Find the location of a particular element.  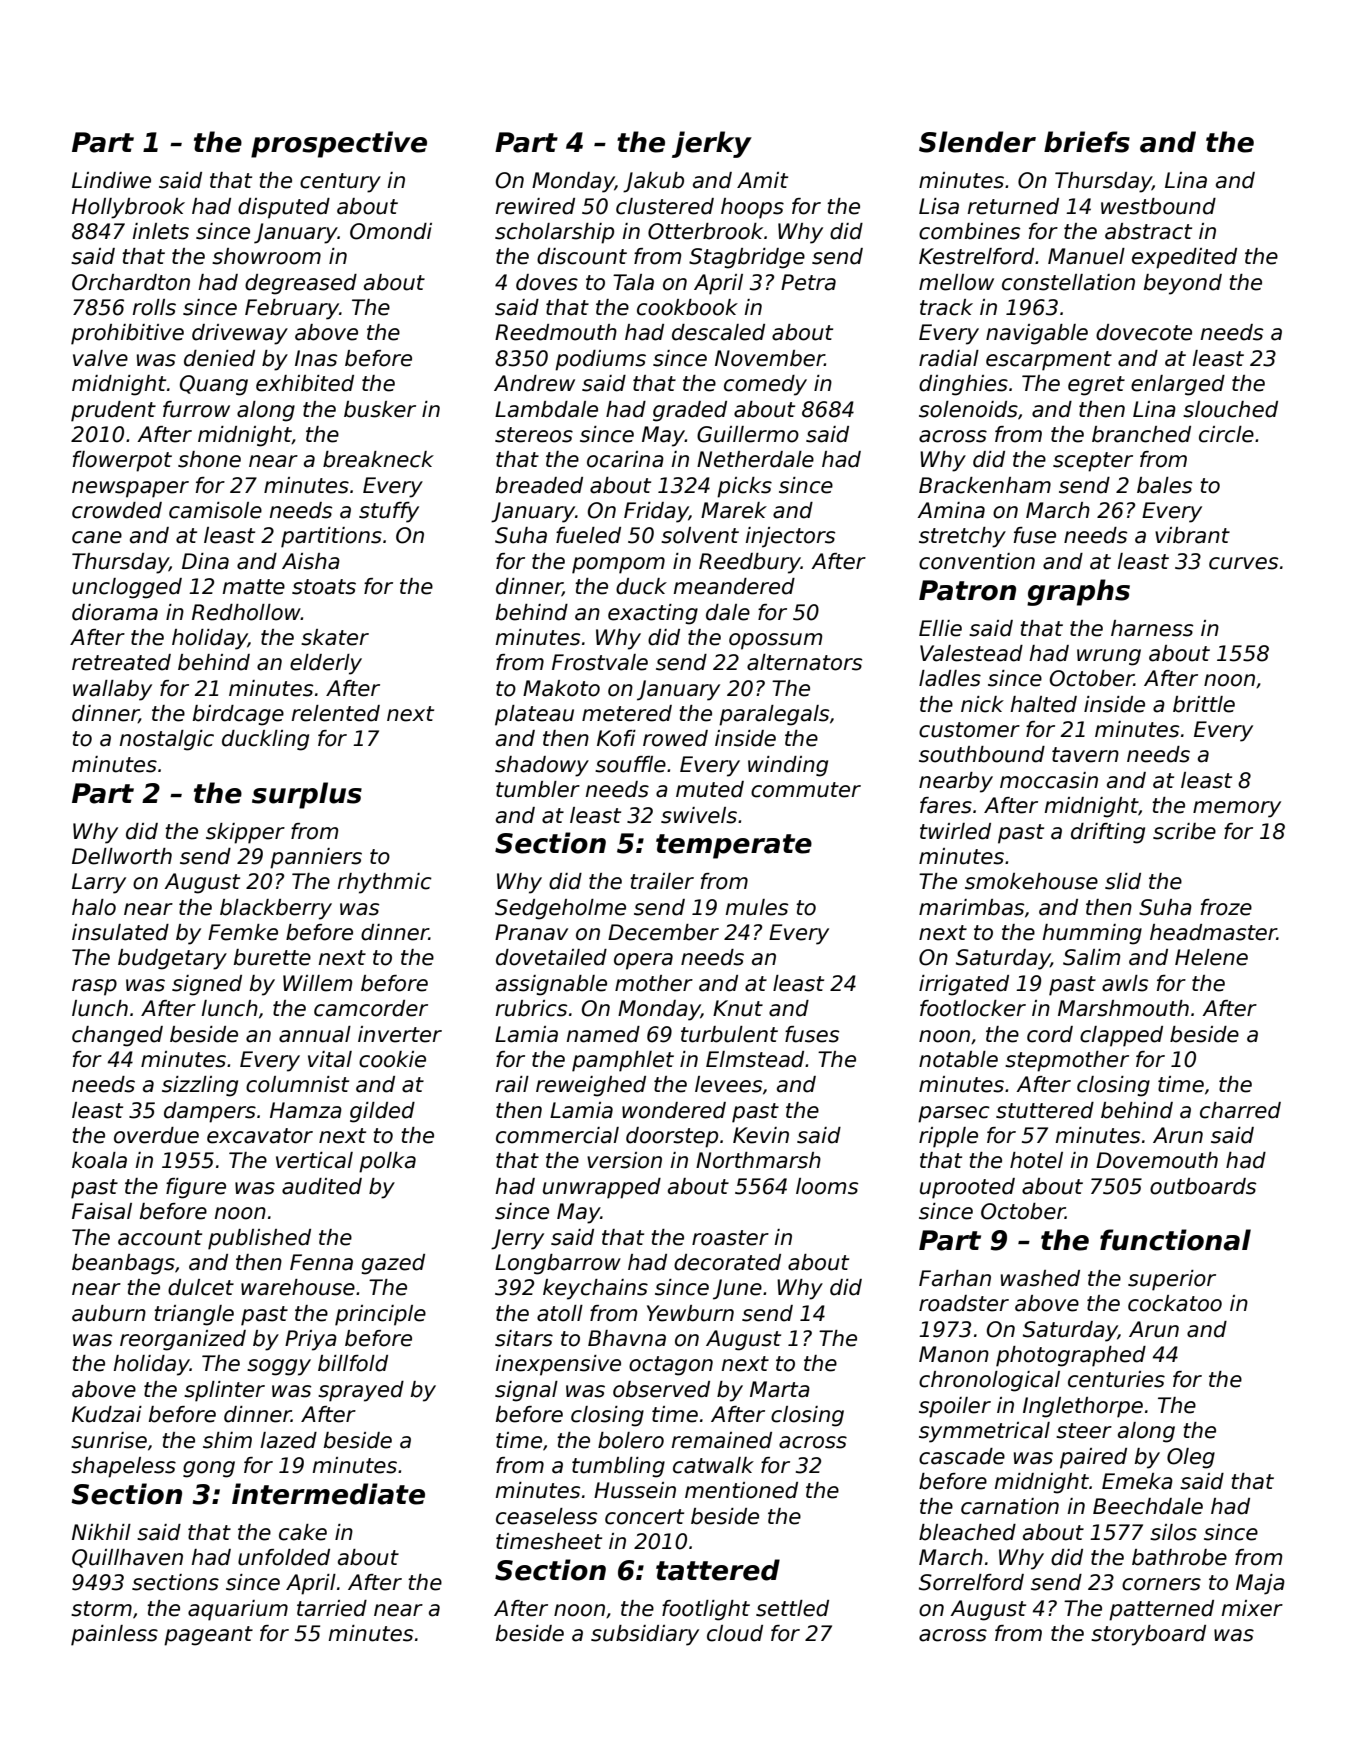

irrigated is located at coordinates (964, 985).
